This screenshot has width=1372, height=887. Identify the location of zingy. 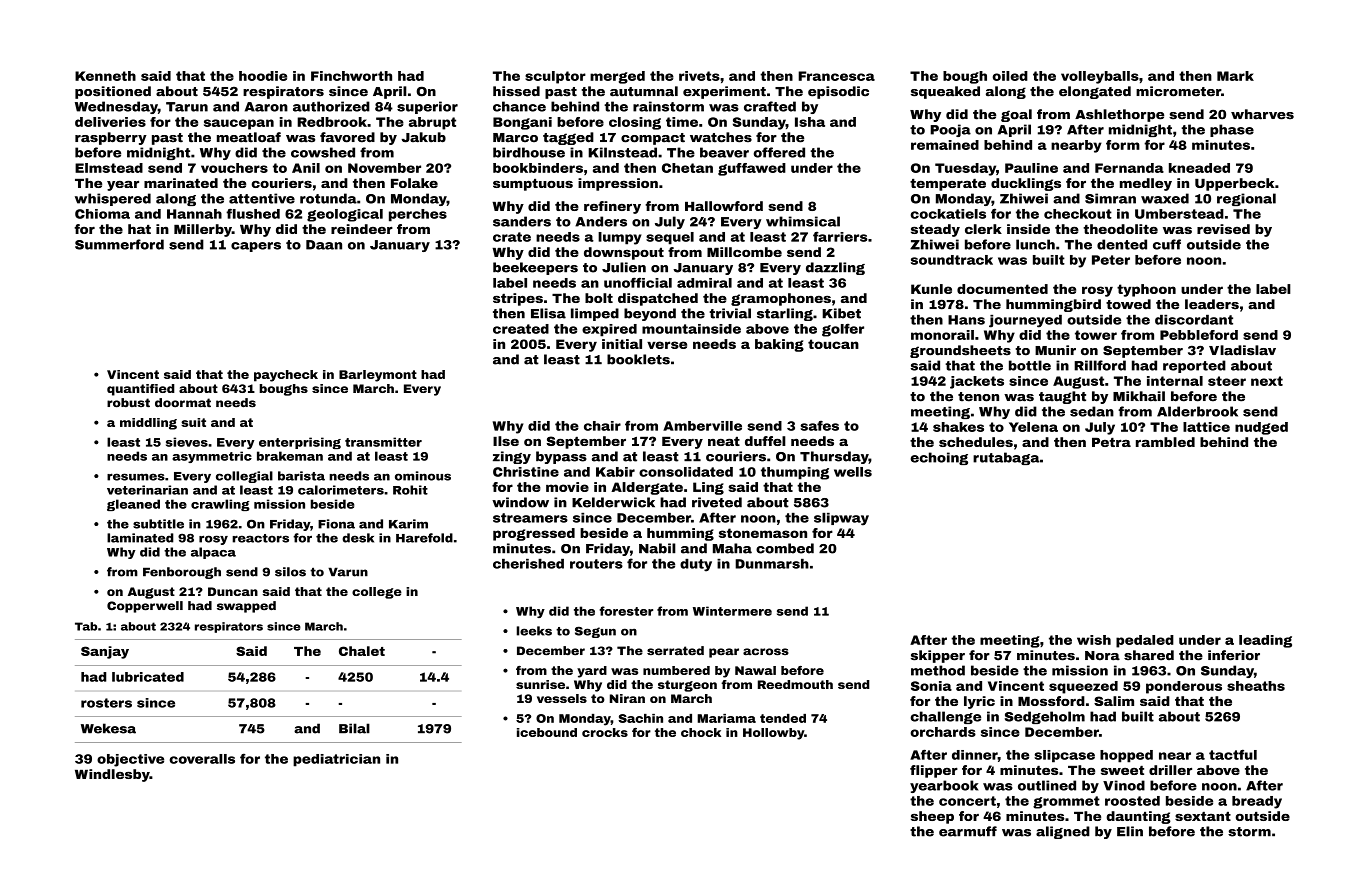
(512, 457).
